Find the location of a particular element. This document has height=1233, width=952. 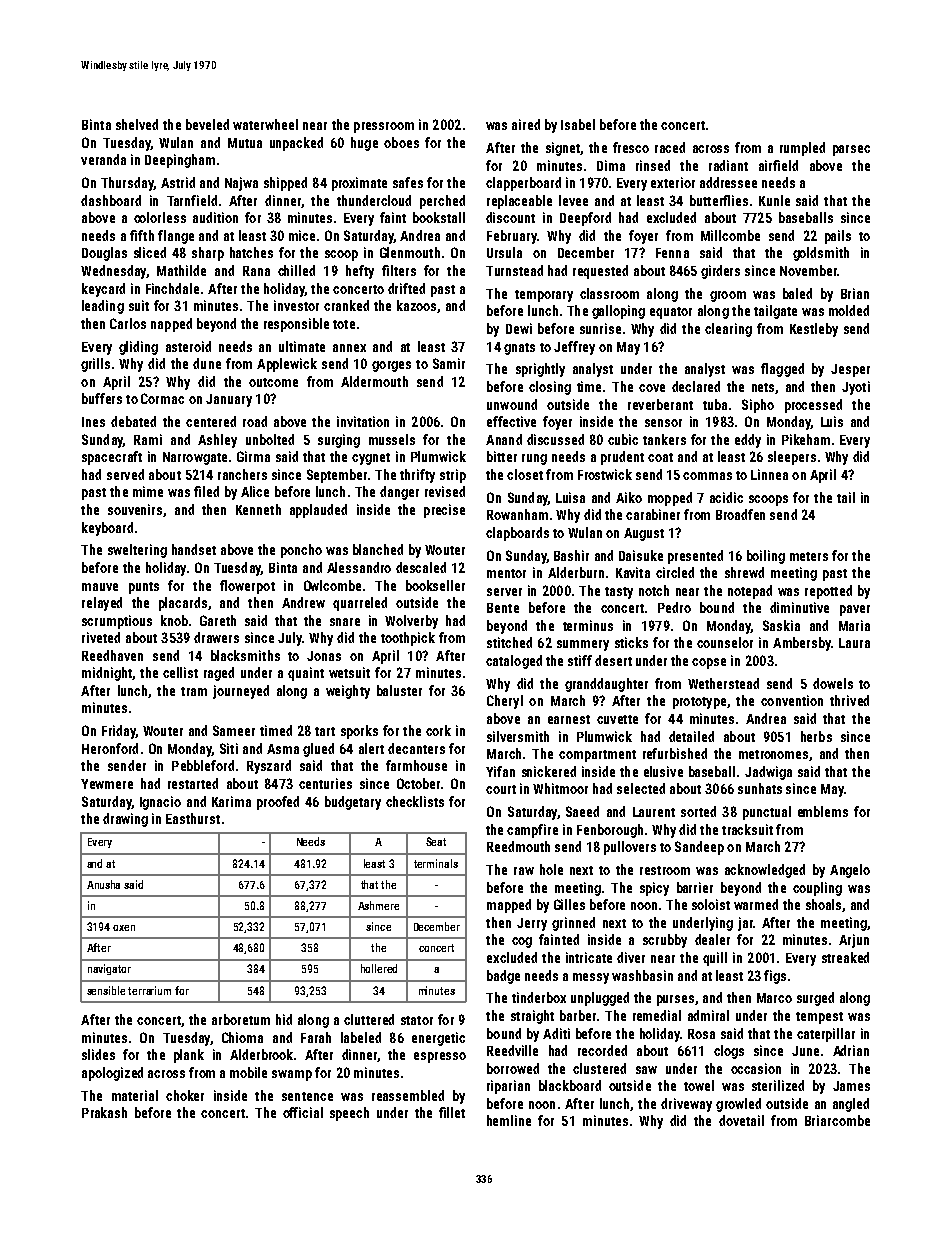

midnight is located at coordinates (107, 674).
